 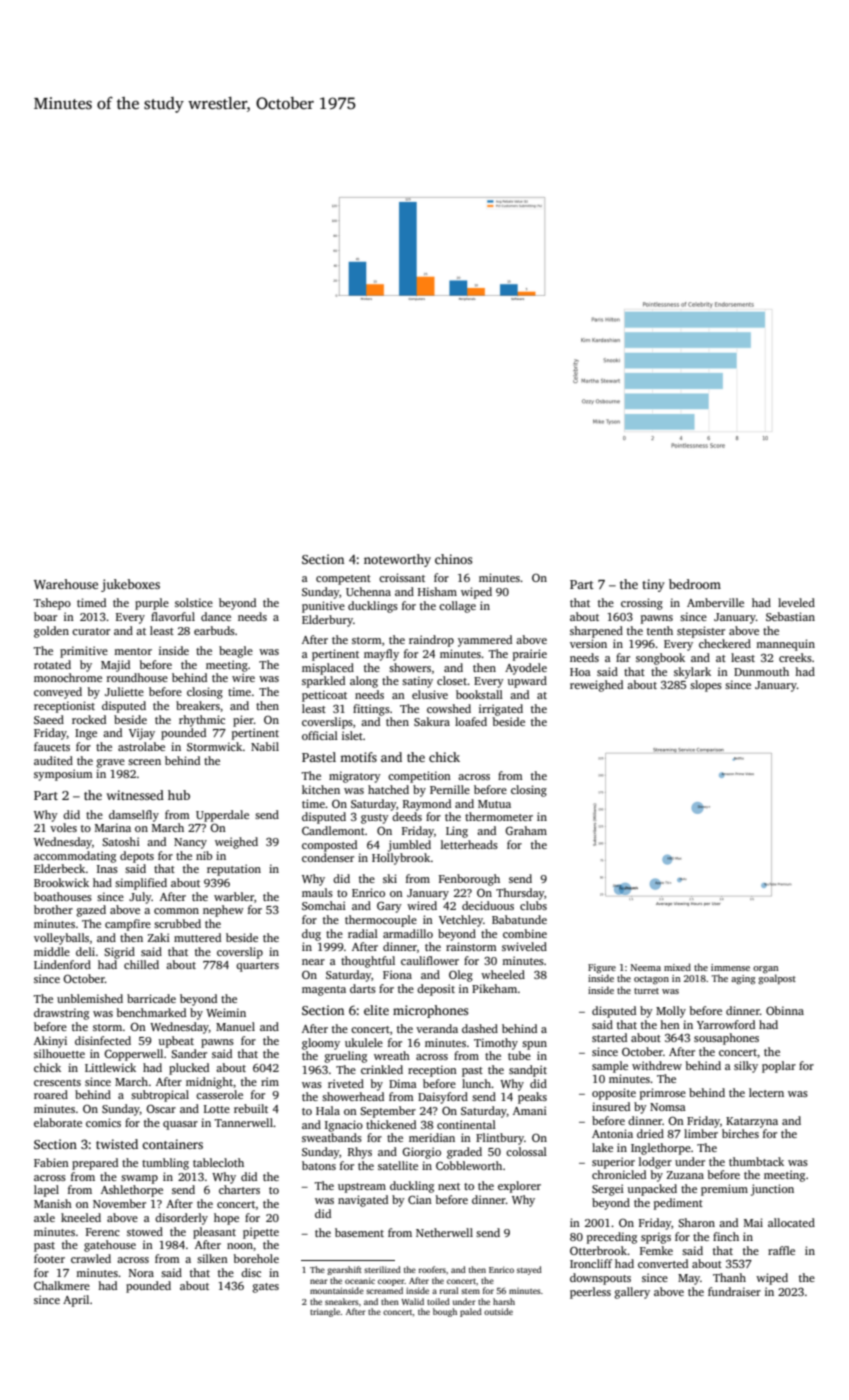 I want to click on upward, so click(x=527, y=682).
